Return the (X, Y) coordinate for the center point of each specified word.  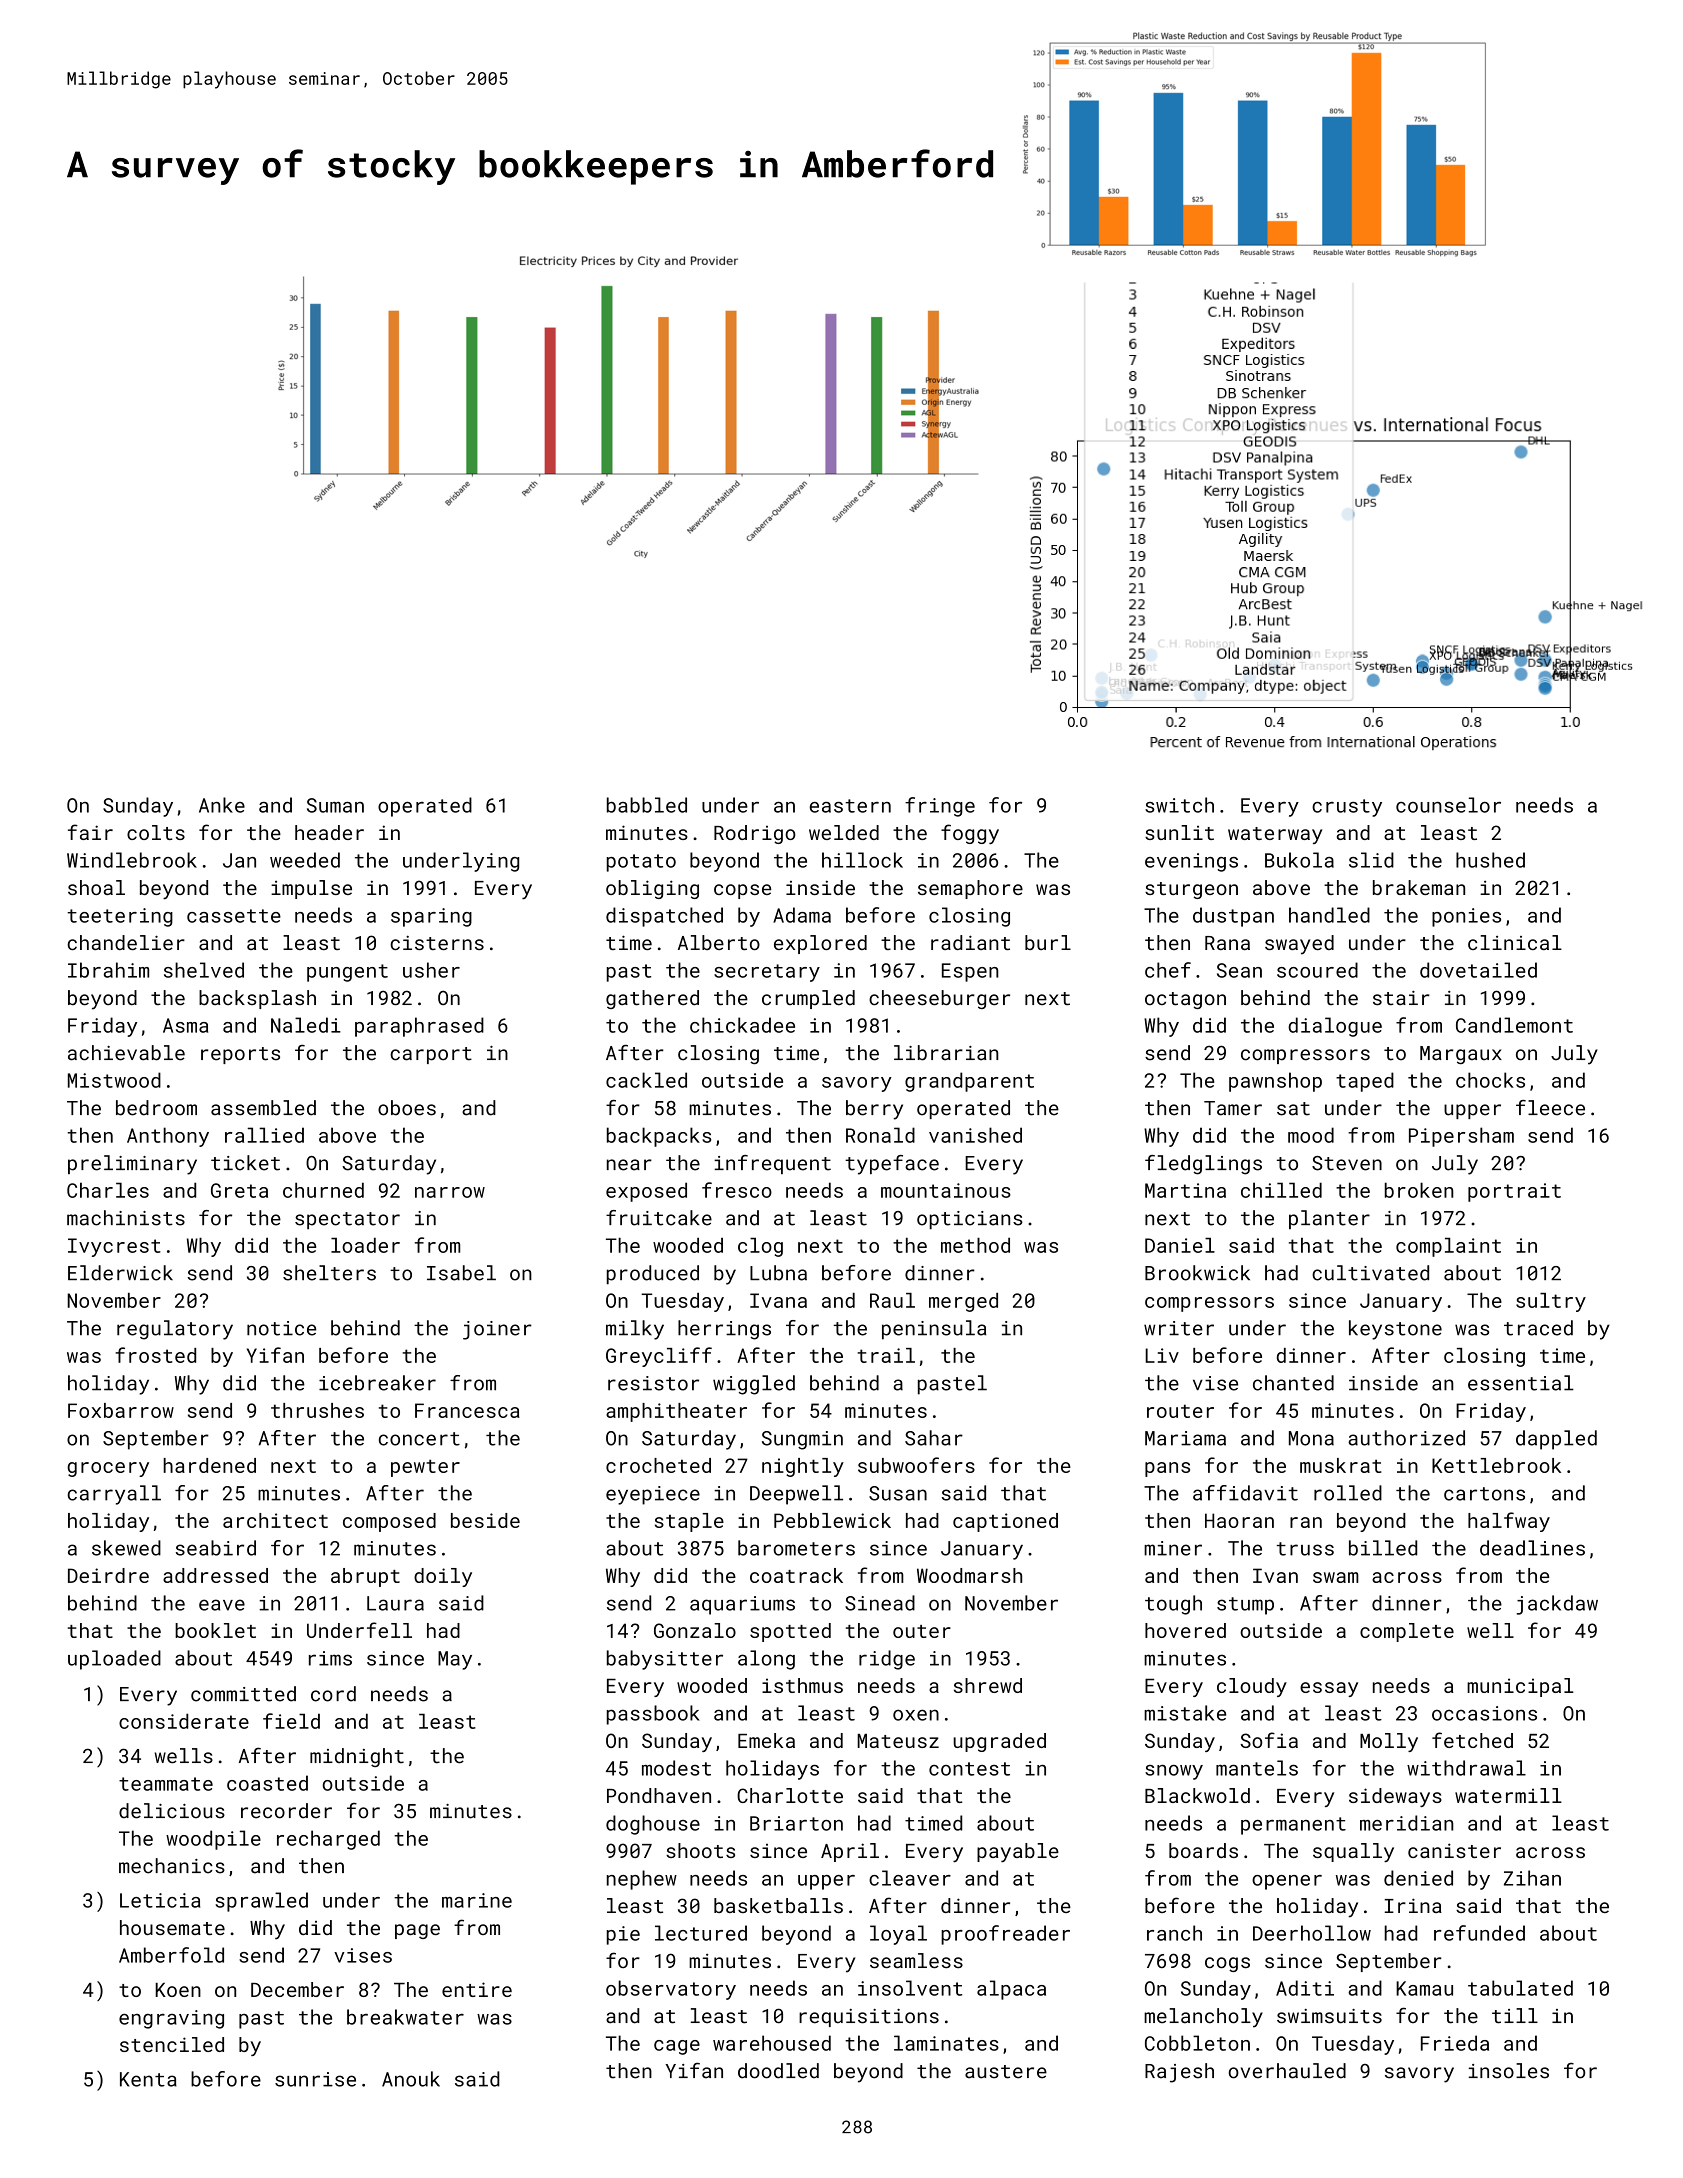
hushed (1490, 860)
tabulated (1520, 1988)
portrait (1514, 1192)
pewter (425, 1468)
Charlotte (790, 1795)
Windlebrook (132, 860)
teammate (166, 1784)
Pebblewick (832, 1520)
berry (874, 1110)
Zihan (1532, 1878)
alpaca (1011, 1990)
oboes (407, 1108)
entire (477, 1989)
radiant (970, 942)
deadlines (1532, 1548)
